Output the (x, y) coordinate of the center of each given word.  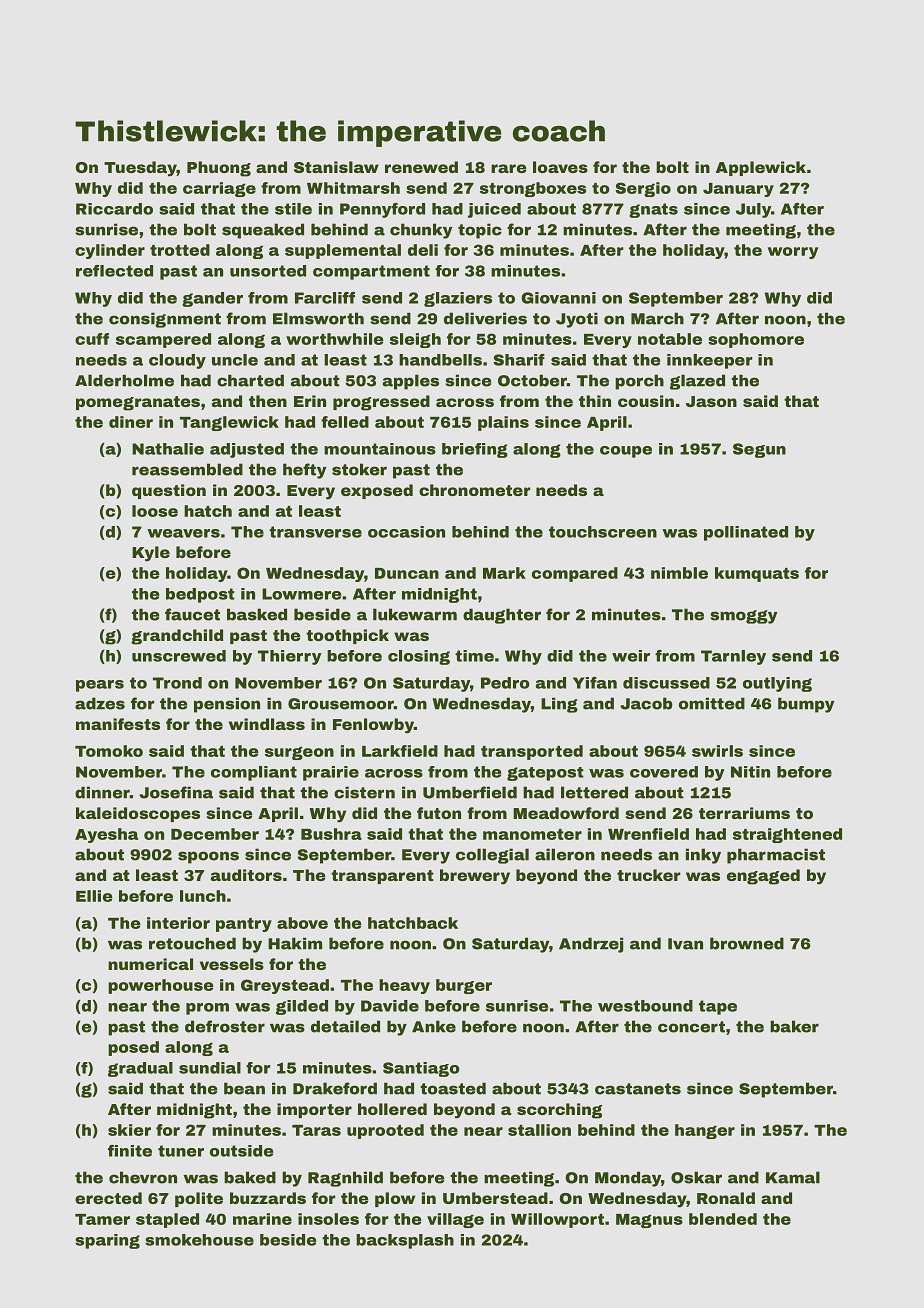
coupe (626, 452)
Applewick (761, 168)
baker (794, 1026)
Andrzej (591, 945)
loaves (560, 167)
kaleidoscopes (138, 814)
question (169, 491)
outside (241, 1151)
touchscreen (603, 532)
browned (747, 943)
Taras (316, 1130)
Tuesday (140, 169)
